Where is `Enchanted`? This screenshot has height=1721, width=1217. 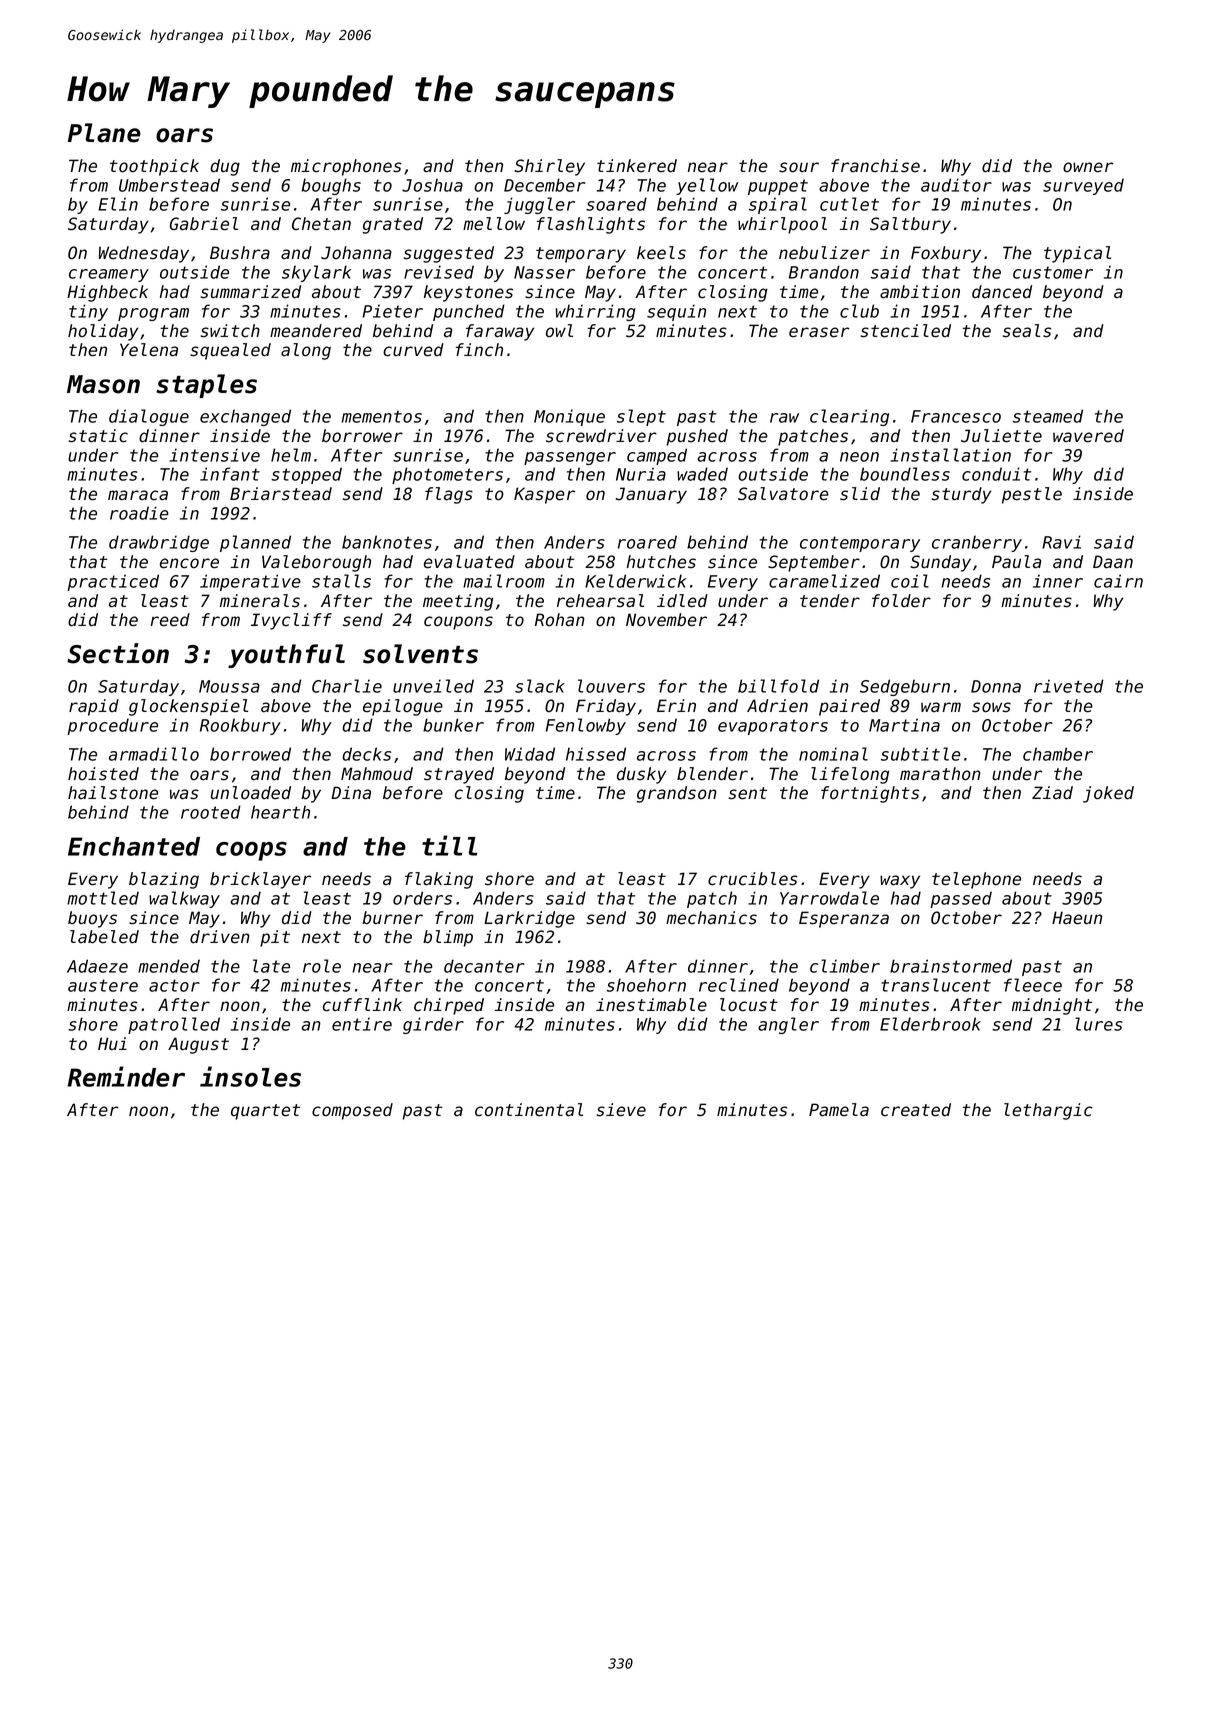
Enchanted is located at coordinates (134, 846).
